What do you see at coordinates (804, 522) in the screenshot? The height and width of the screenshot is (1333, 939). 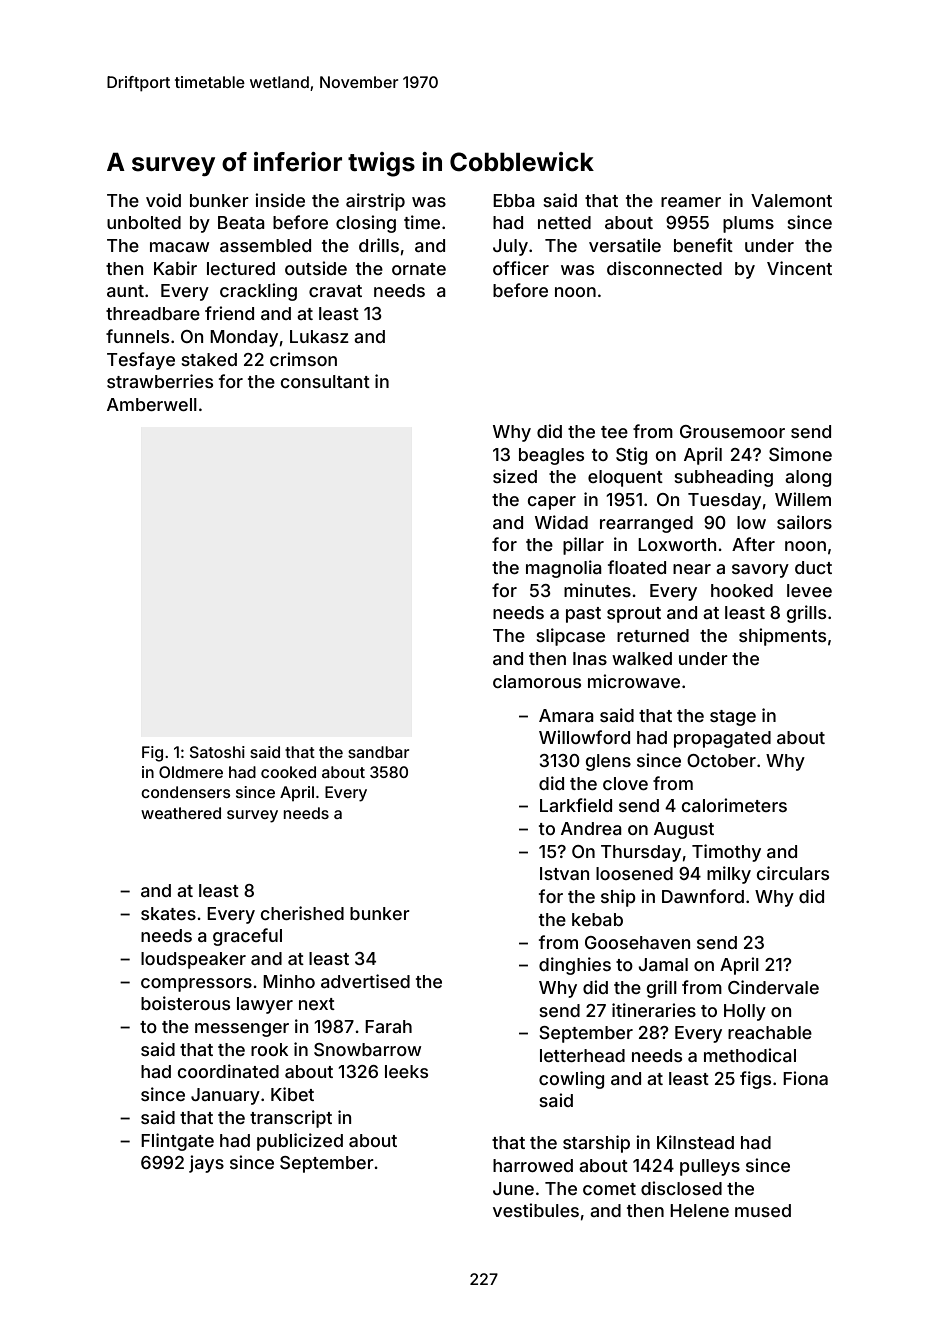 I see `sailors` at bounding box center [804, 522].
